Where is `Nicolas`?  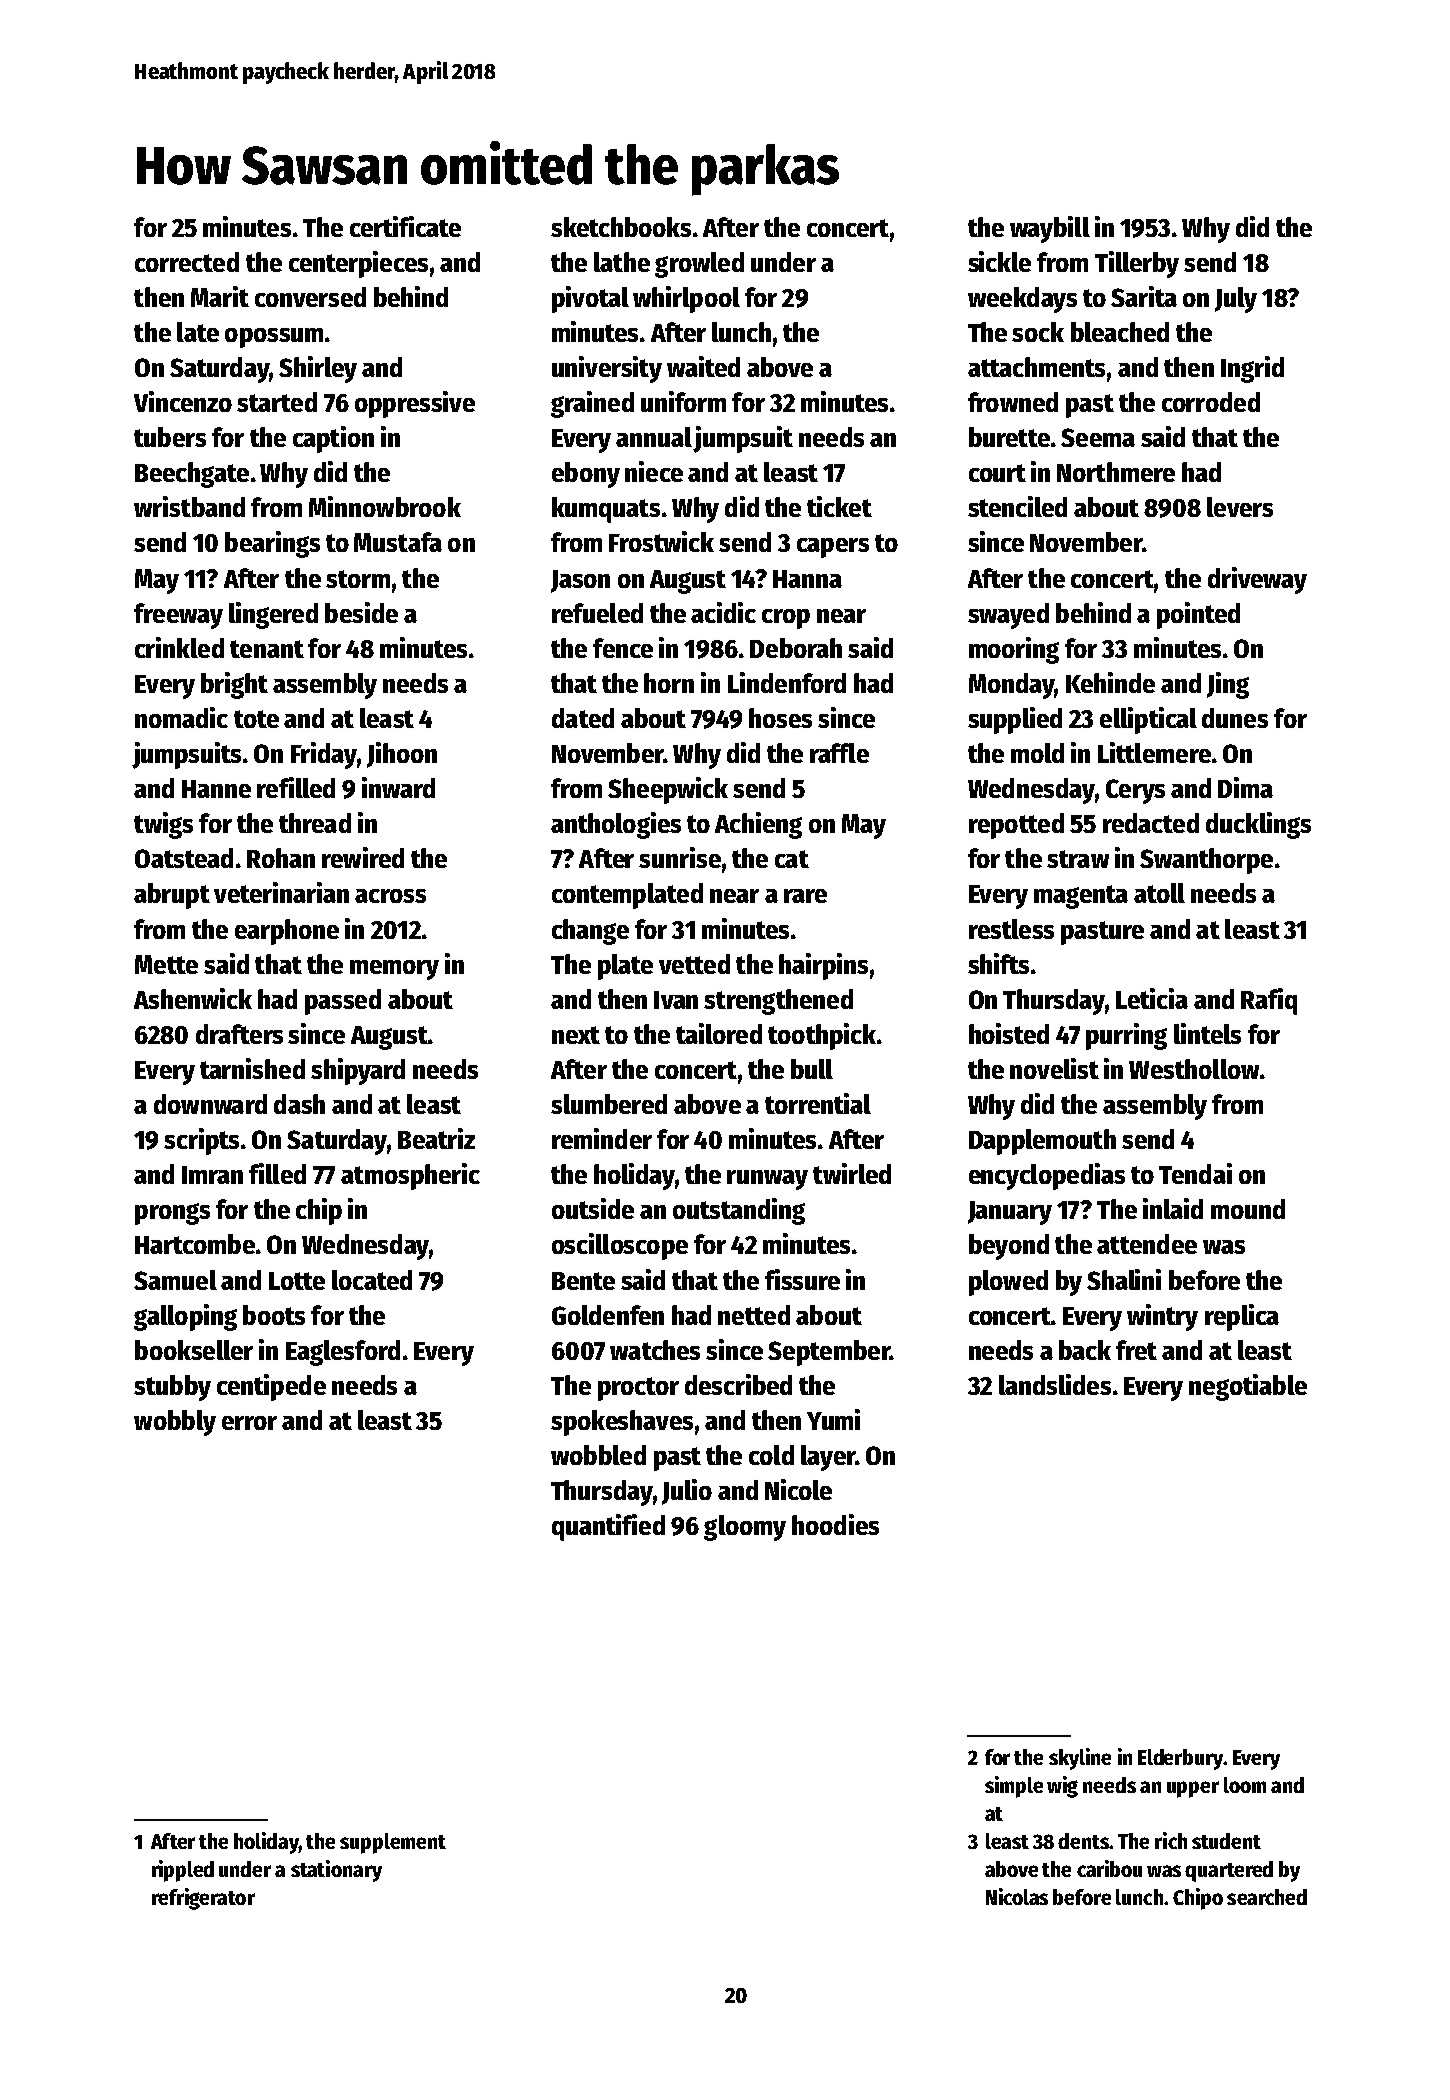 Nicolas is located at coordinates (1017, 1896).
